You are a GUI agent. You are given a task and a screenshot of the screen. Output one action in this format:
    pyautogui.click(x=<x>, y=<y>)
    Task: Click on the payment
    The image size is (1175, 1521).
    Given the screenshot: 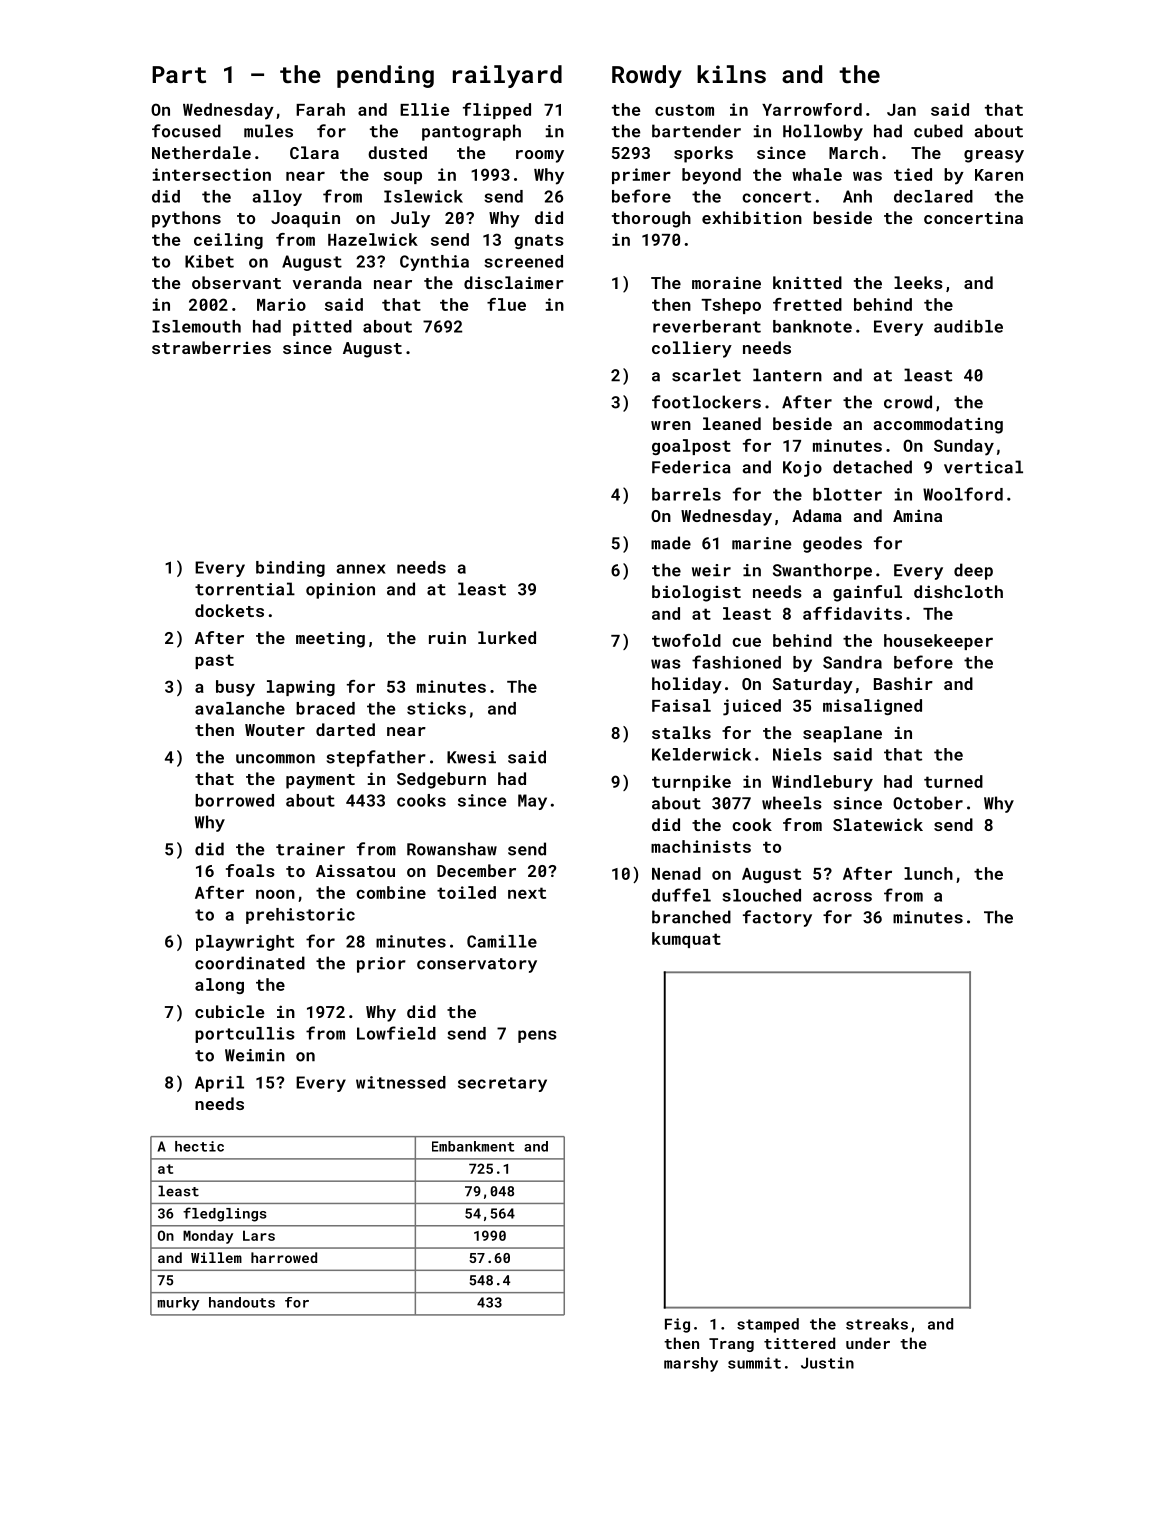 What is the action you would take?
    pyautogui.click(x=320, y=781)
